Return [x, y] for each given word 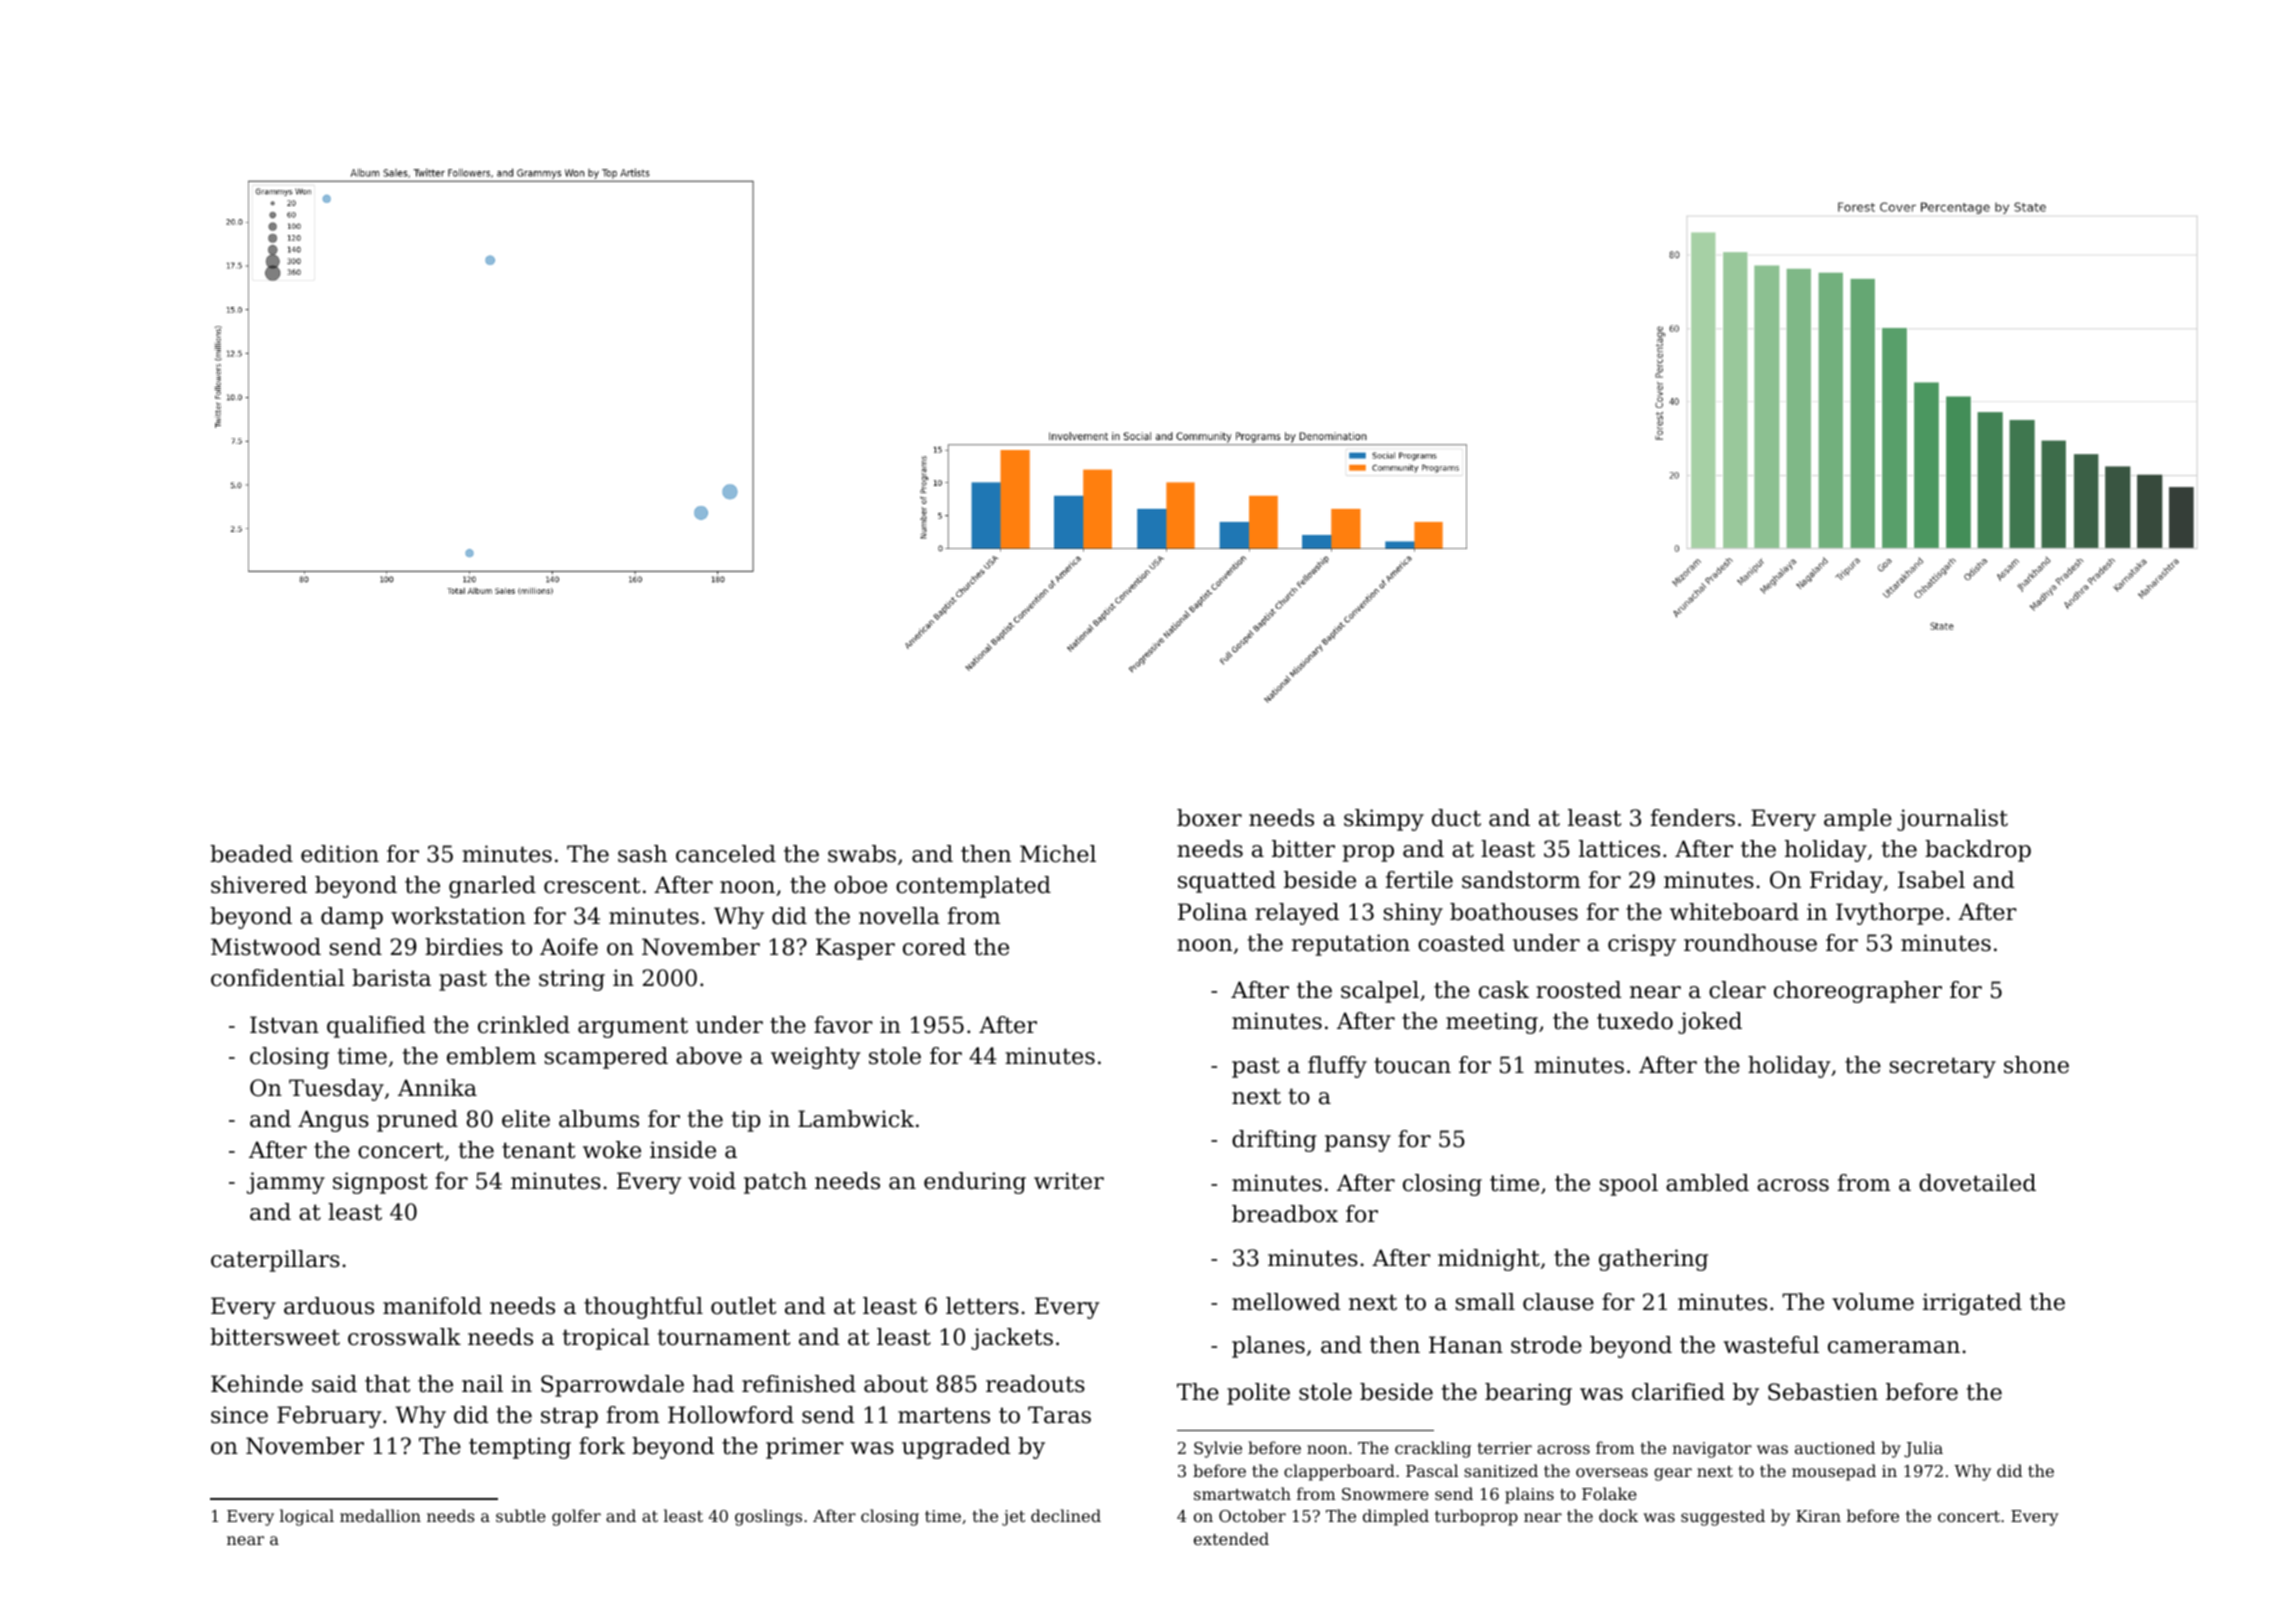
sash [642, 854]
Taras [1059, 1415]
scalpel [1380, 992]
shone [2036, 1065]
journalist [1952, 820]
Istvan [284, 1025]
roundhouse [1750, 943]
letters [982, 1306]
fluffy [1337, 1067]
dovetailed [1977, 1183]
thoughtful [643, 1308]
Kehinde [257, 1384]
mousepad [1834, 1472]
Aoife [569, 947]
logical [307, 1517]
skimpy [1384, 820]
